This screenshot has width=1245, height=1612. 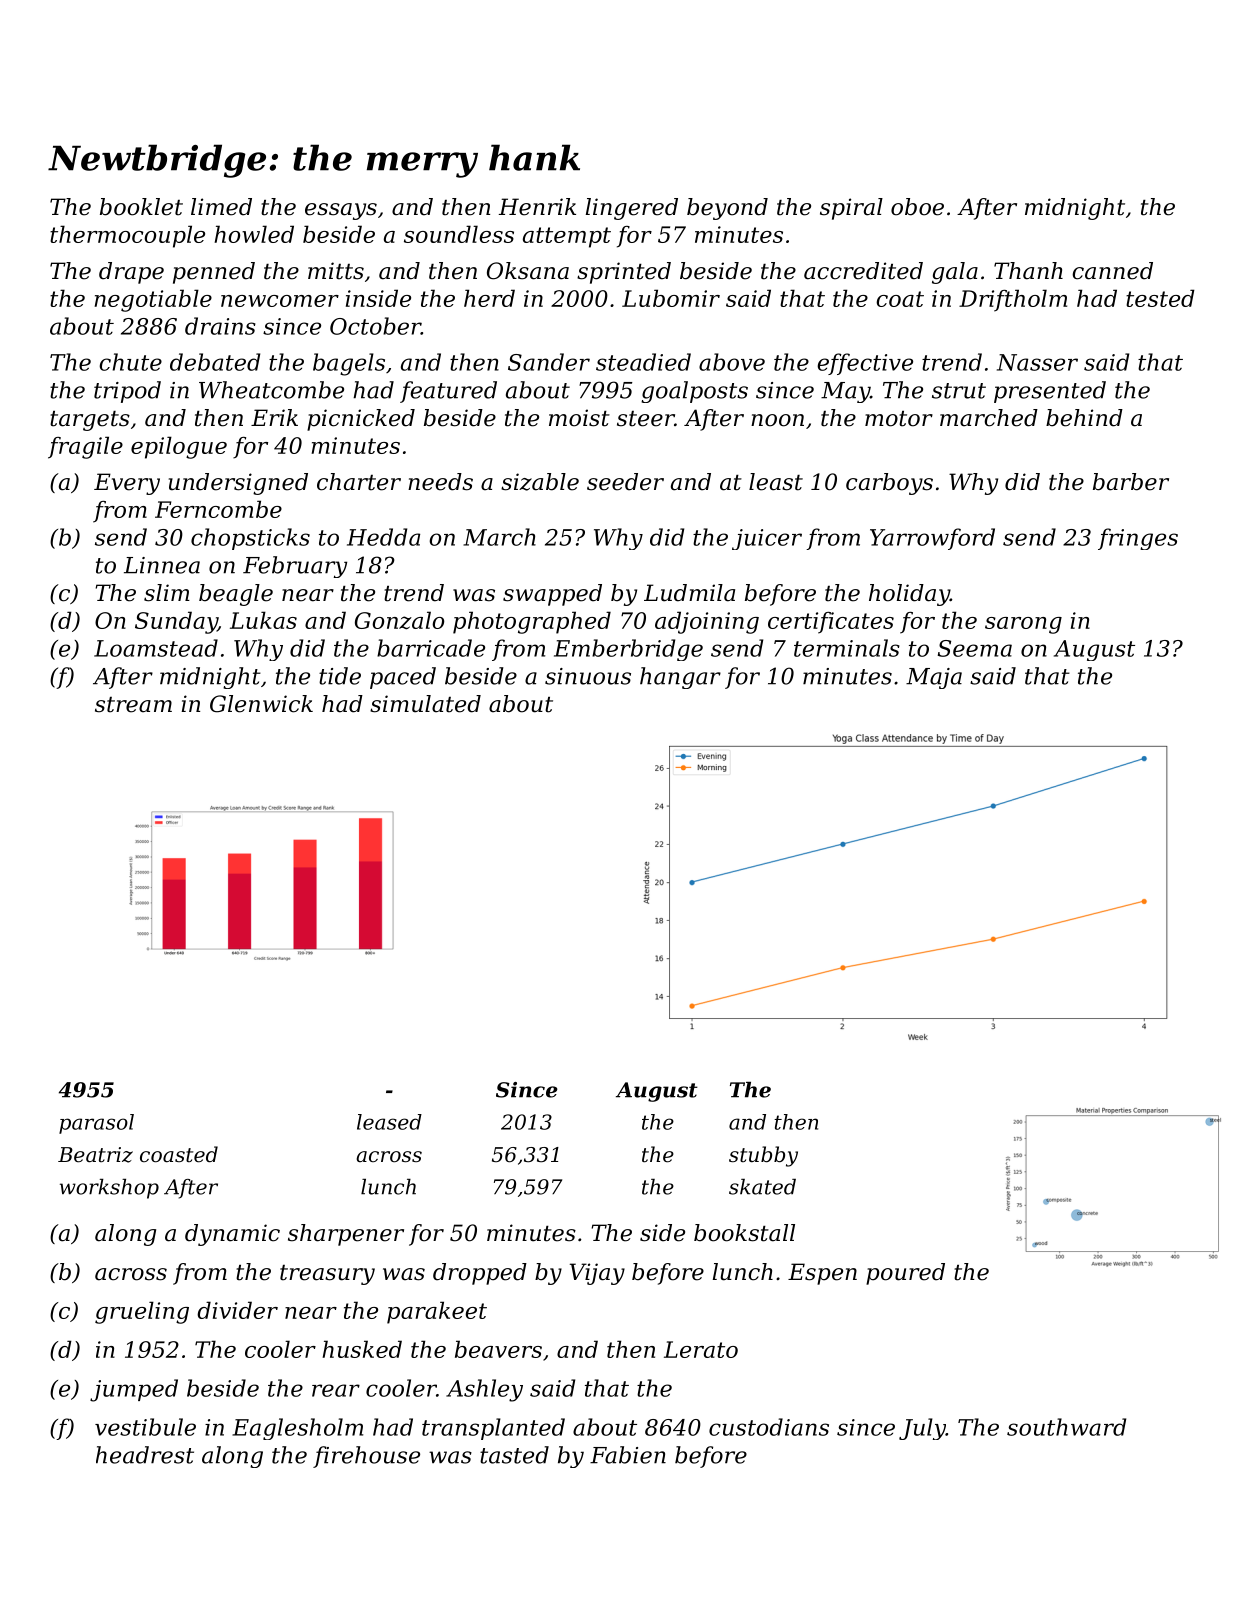 I want to click on leased, so click(x=389, y=1122).
